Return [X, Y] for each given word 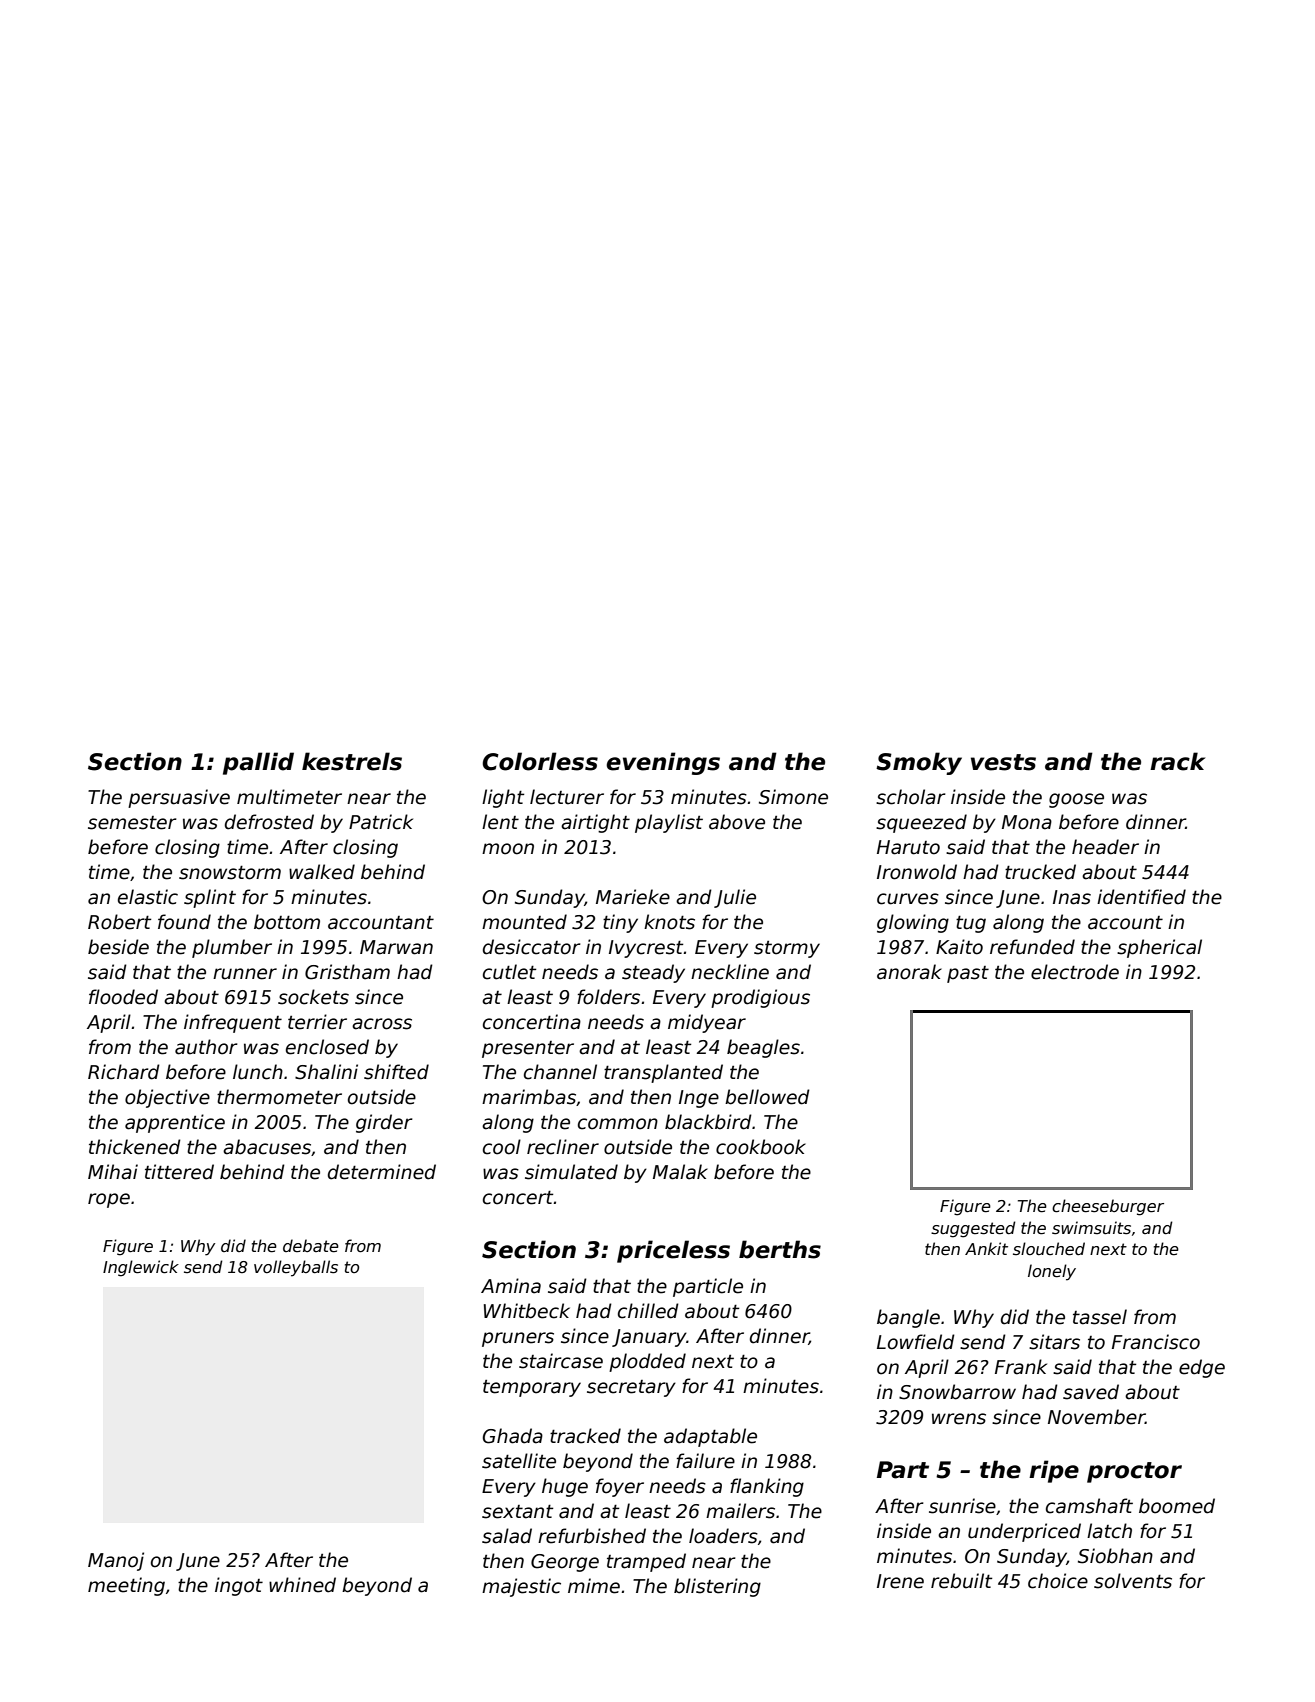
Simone [793, 797]
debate [311, 1246]
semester [132, 823]
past [968, 974]
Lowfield [916, 1342]
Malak [680, 1172]
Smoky [919, 763]
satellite [519, 1461]
